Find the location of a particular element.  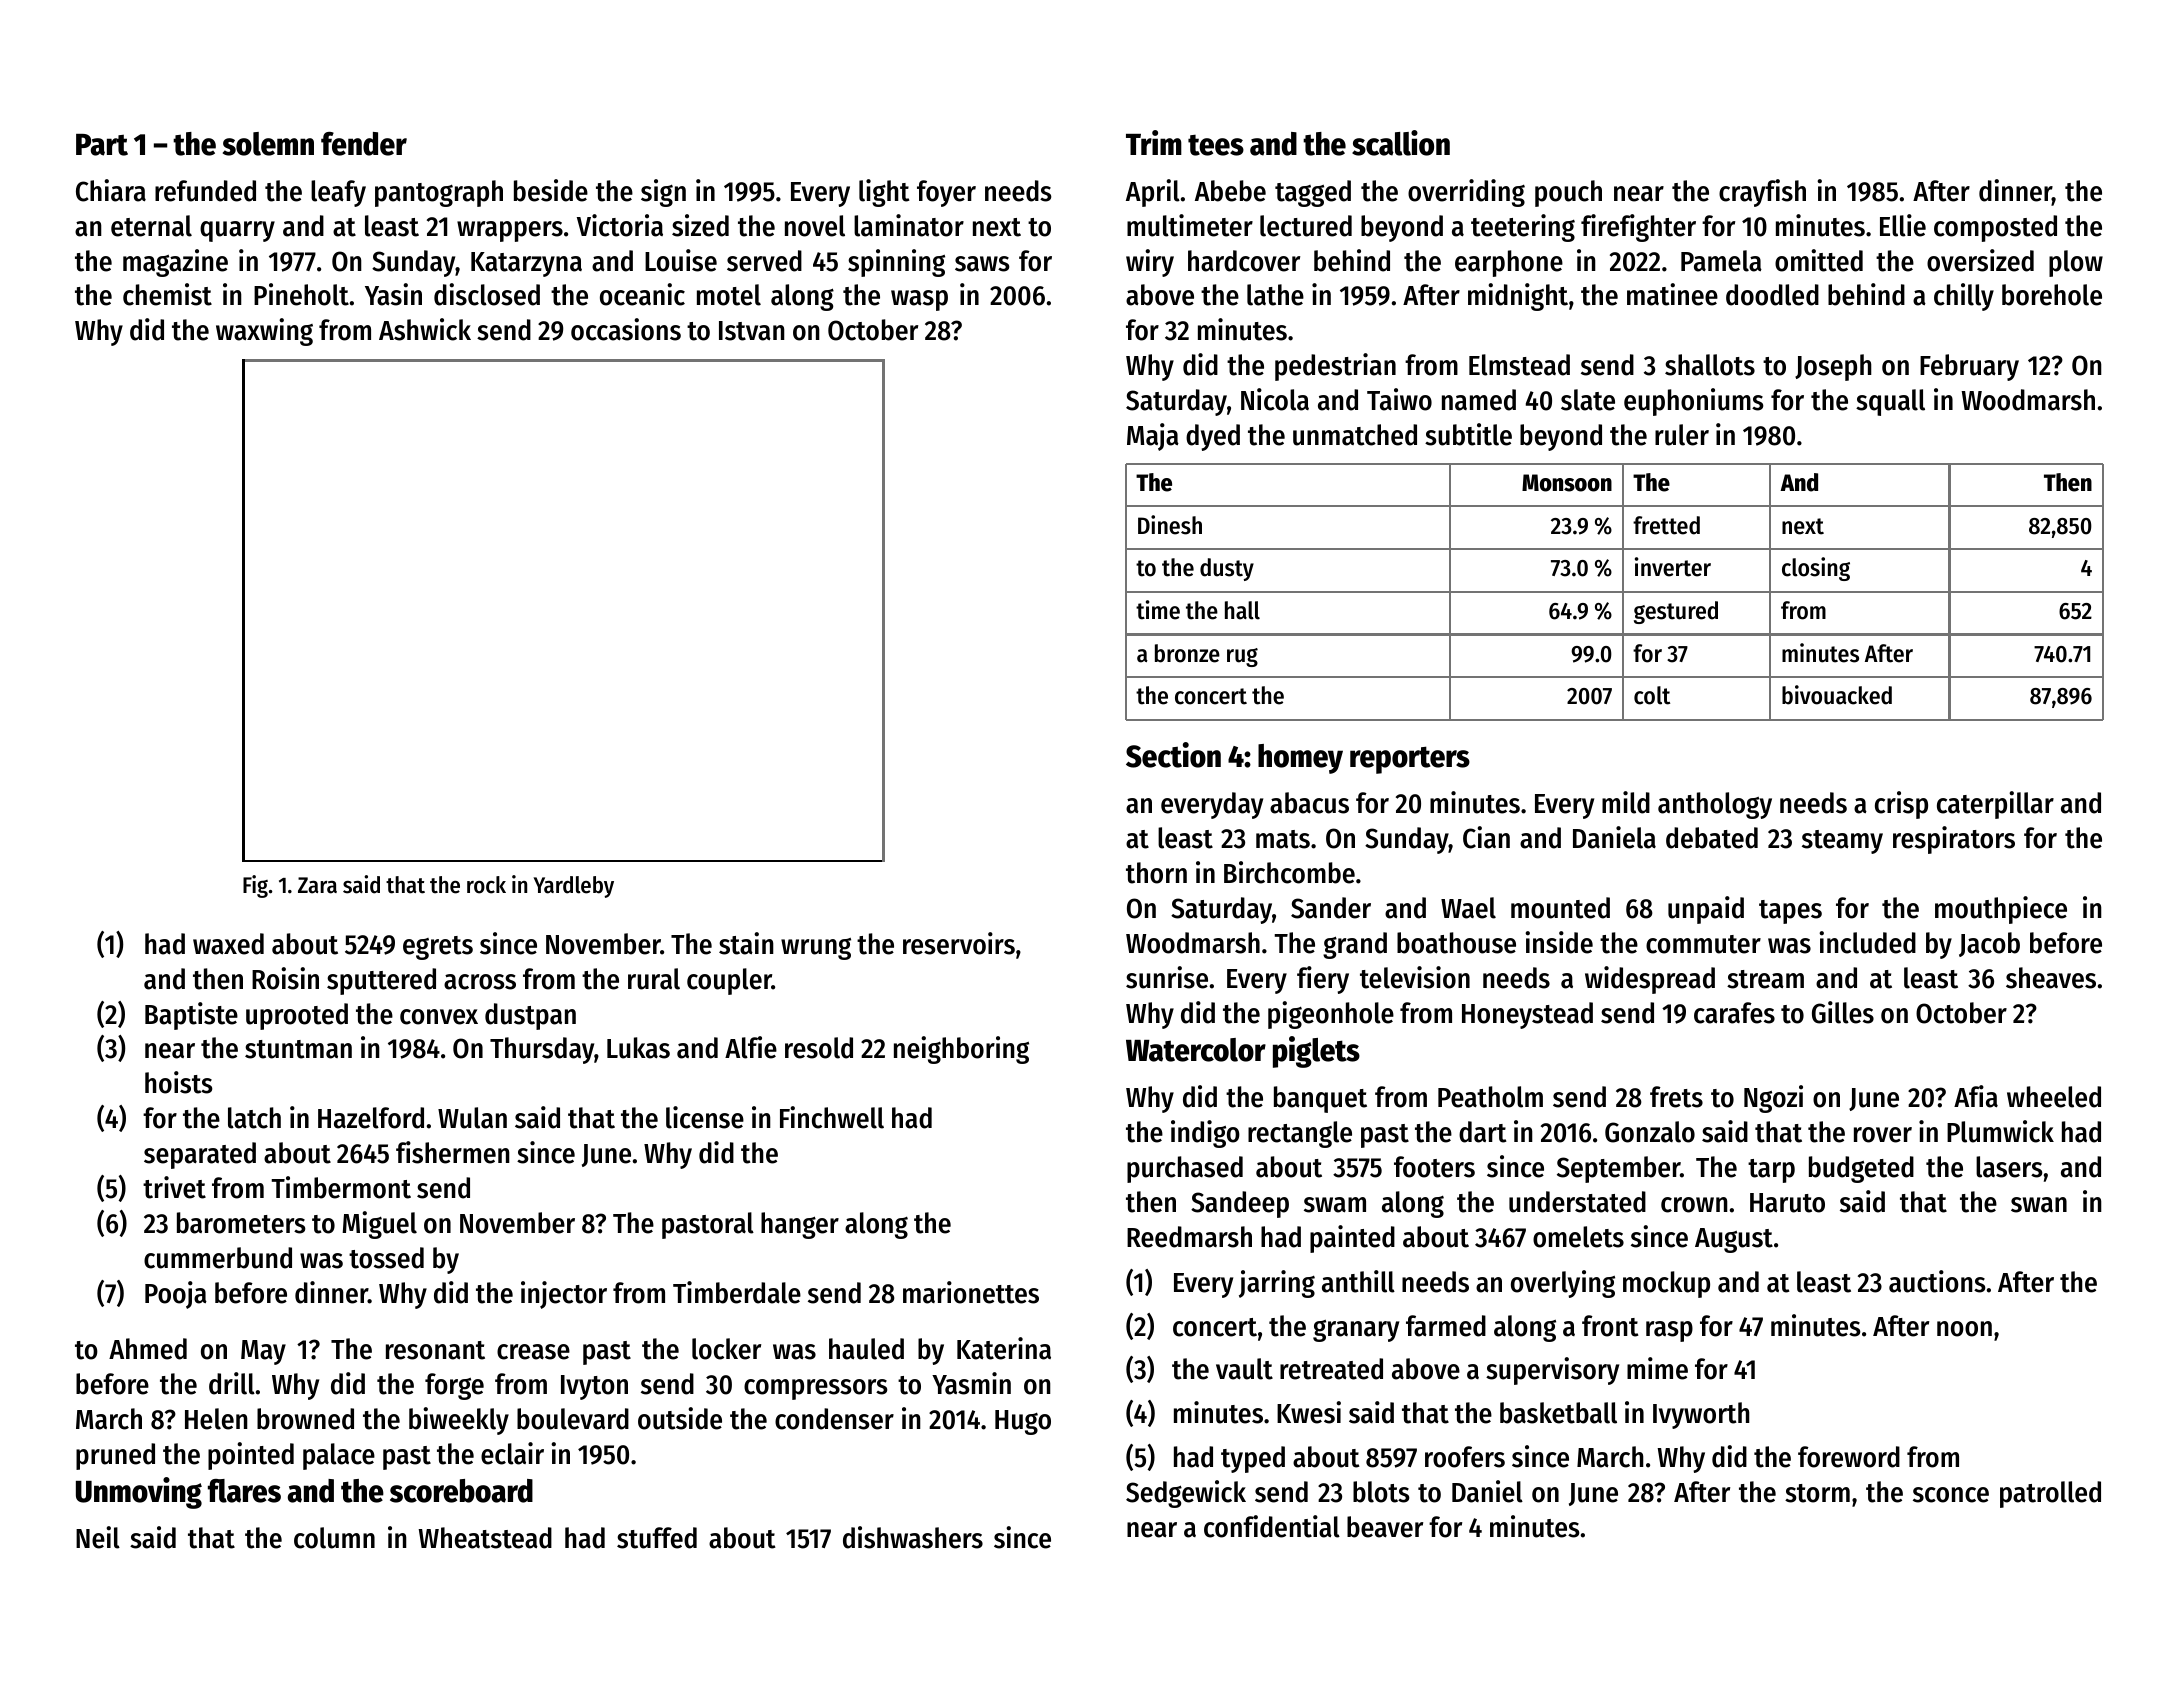

waxwing is located at coordinates (264, 332).
